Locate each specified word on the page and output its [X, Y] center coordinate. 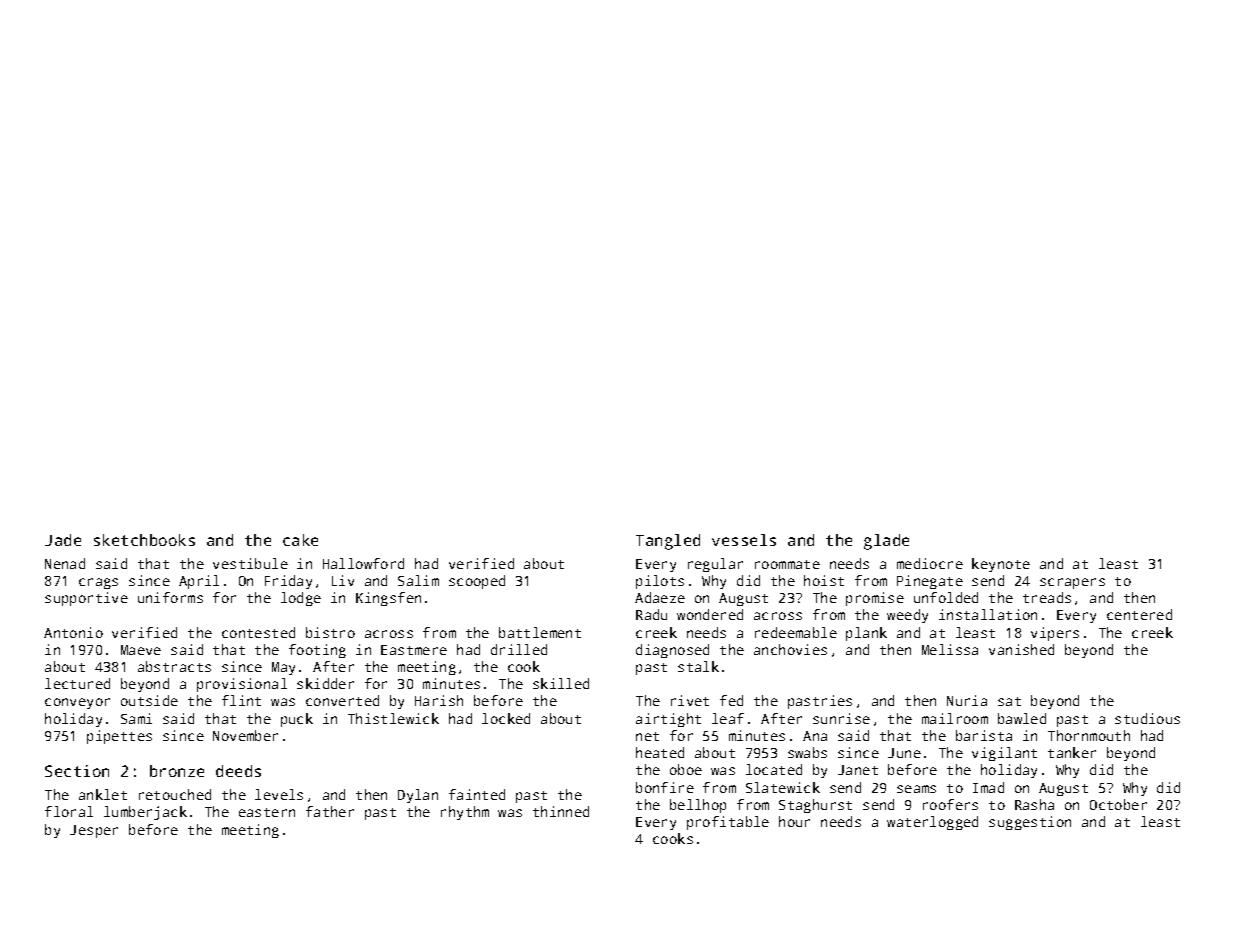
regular [715, 565]
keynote [1001, 565]
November [245, 735]
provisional [242, 685]
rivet [690, 700]
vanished [1021, 649]
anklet [103, 794]
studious [1147, 718]
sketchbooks [144, 540]
